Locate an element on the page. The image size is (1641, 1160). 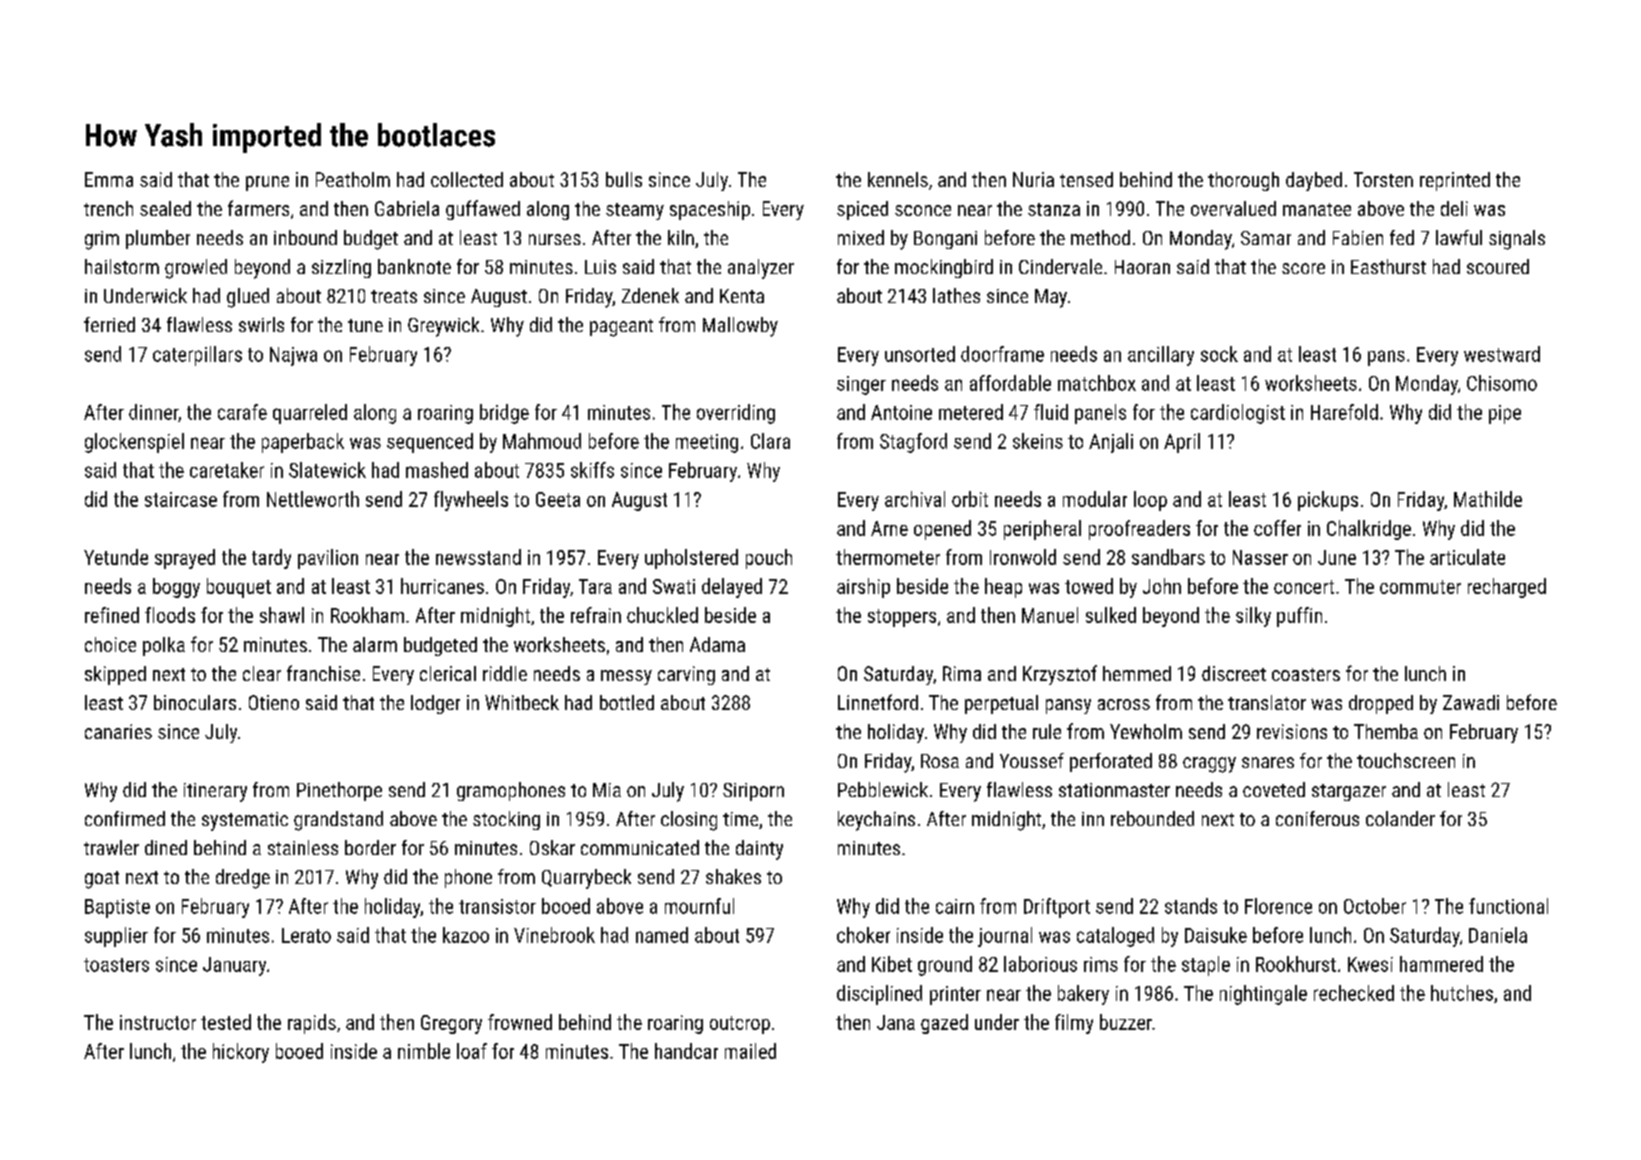
Jana is located at coordinates (896, 1022).
